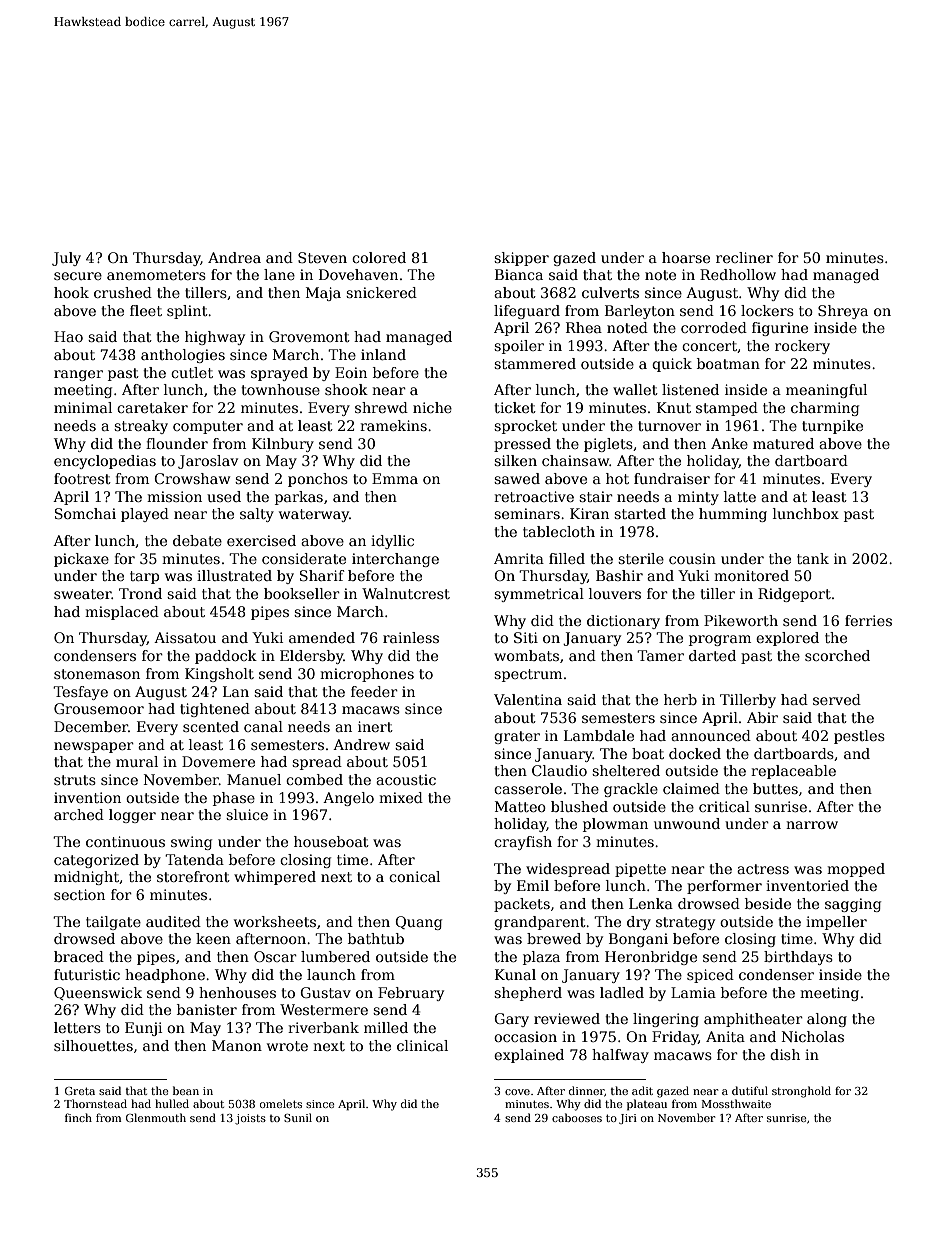 This image has width=952, height=1233. I want to click on henhouses, so click(237, 992).
